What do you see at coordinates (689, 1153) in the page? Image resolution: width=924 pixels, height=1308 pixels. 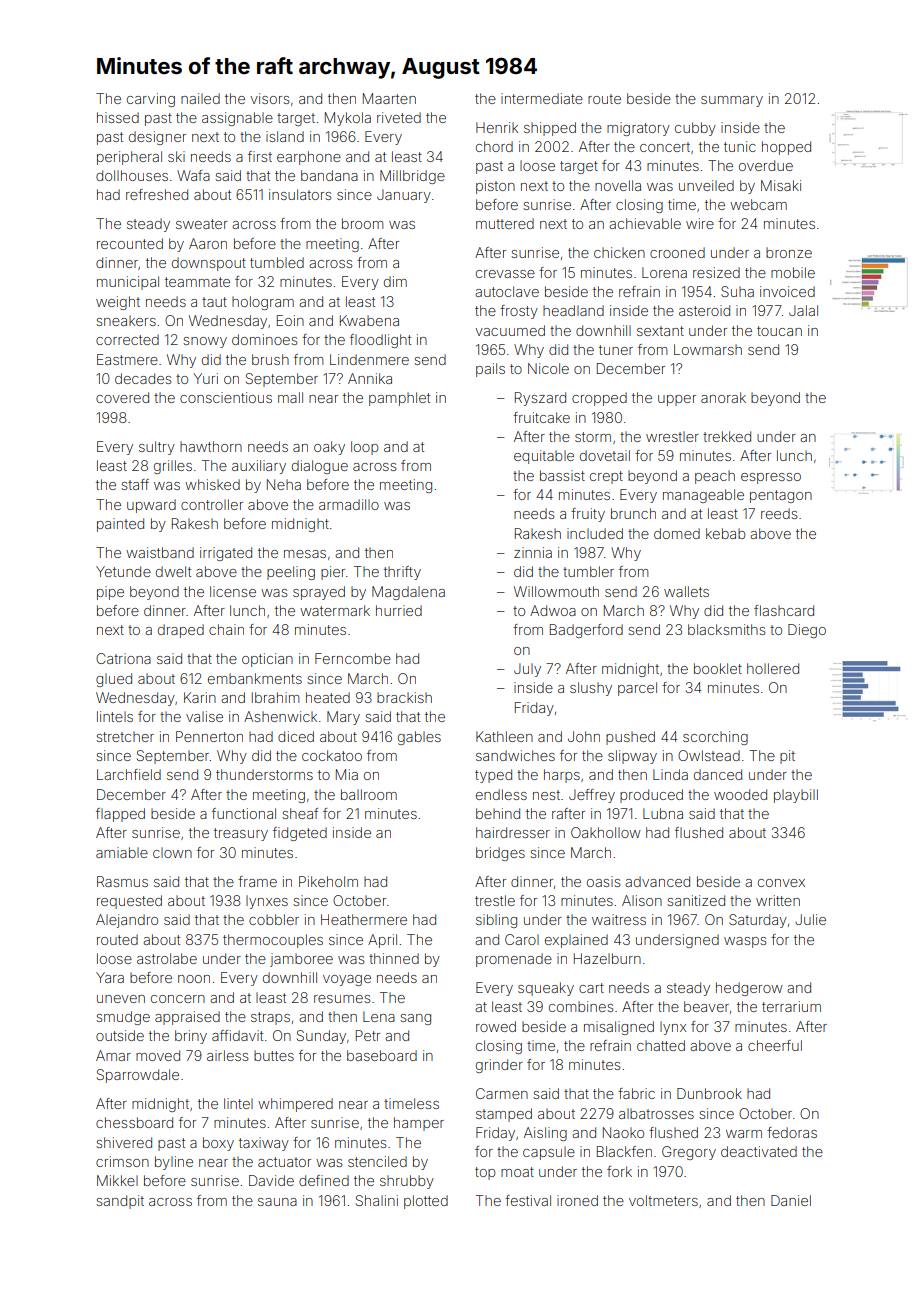 I see `Gregory` at bounding box center [689, 1153].
